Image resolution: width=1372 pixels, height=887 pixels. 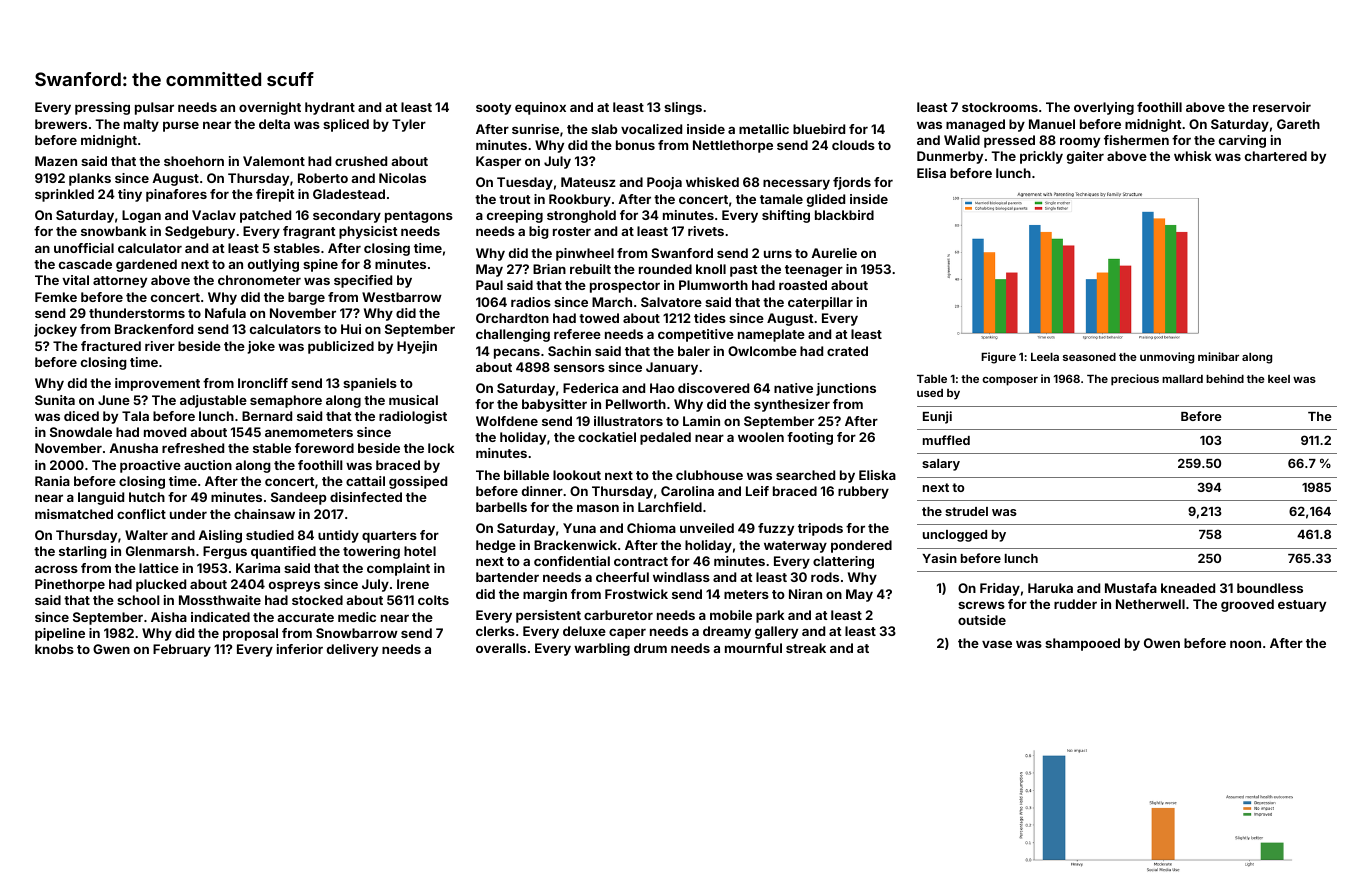 What do you see at coordinates (846, 389) in the image?
I see `junctions` at bounding box center [846, 389].
